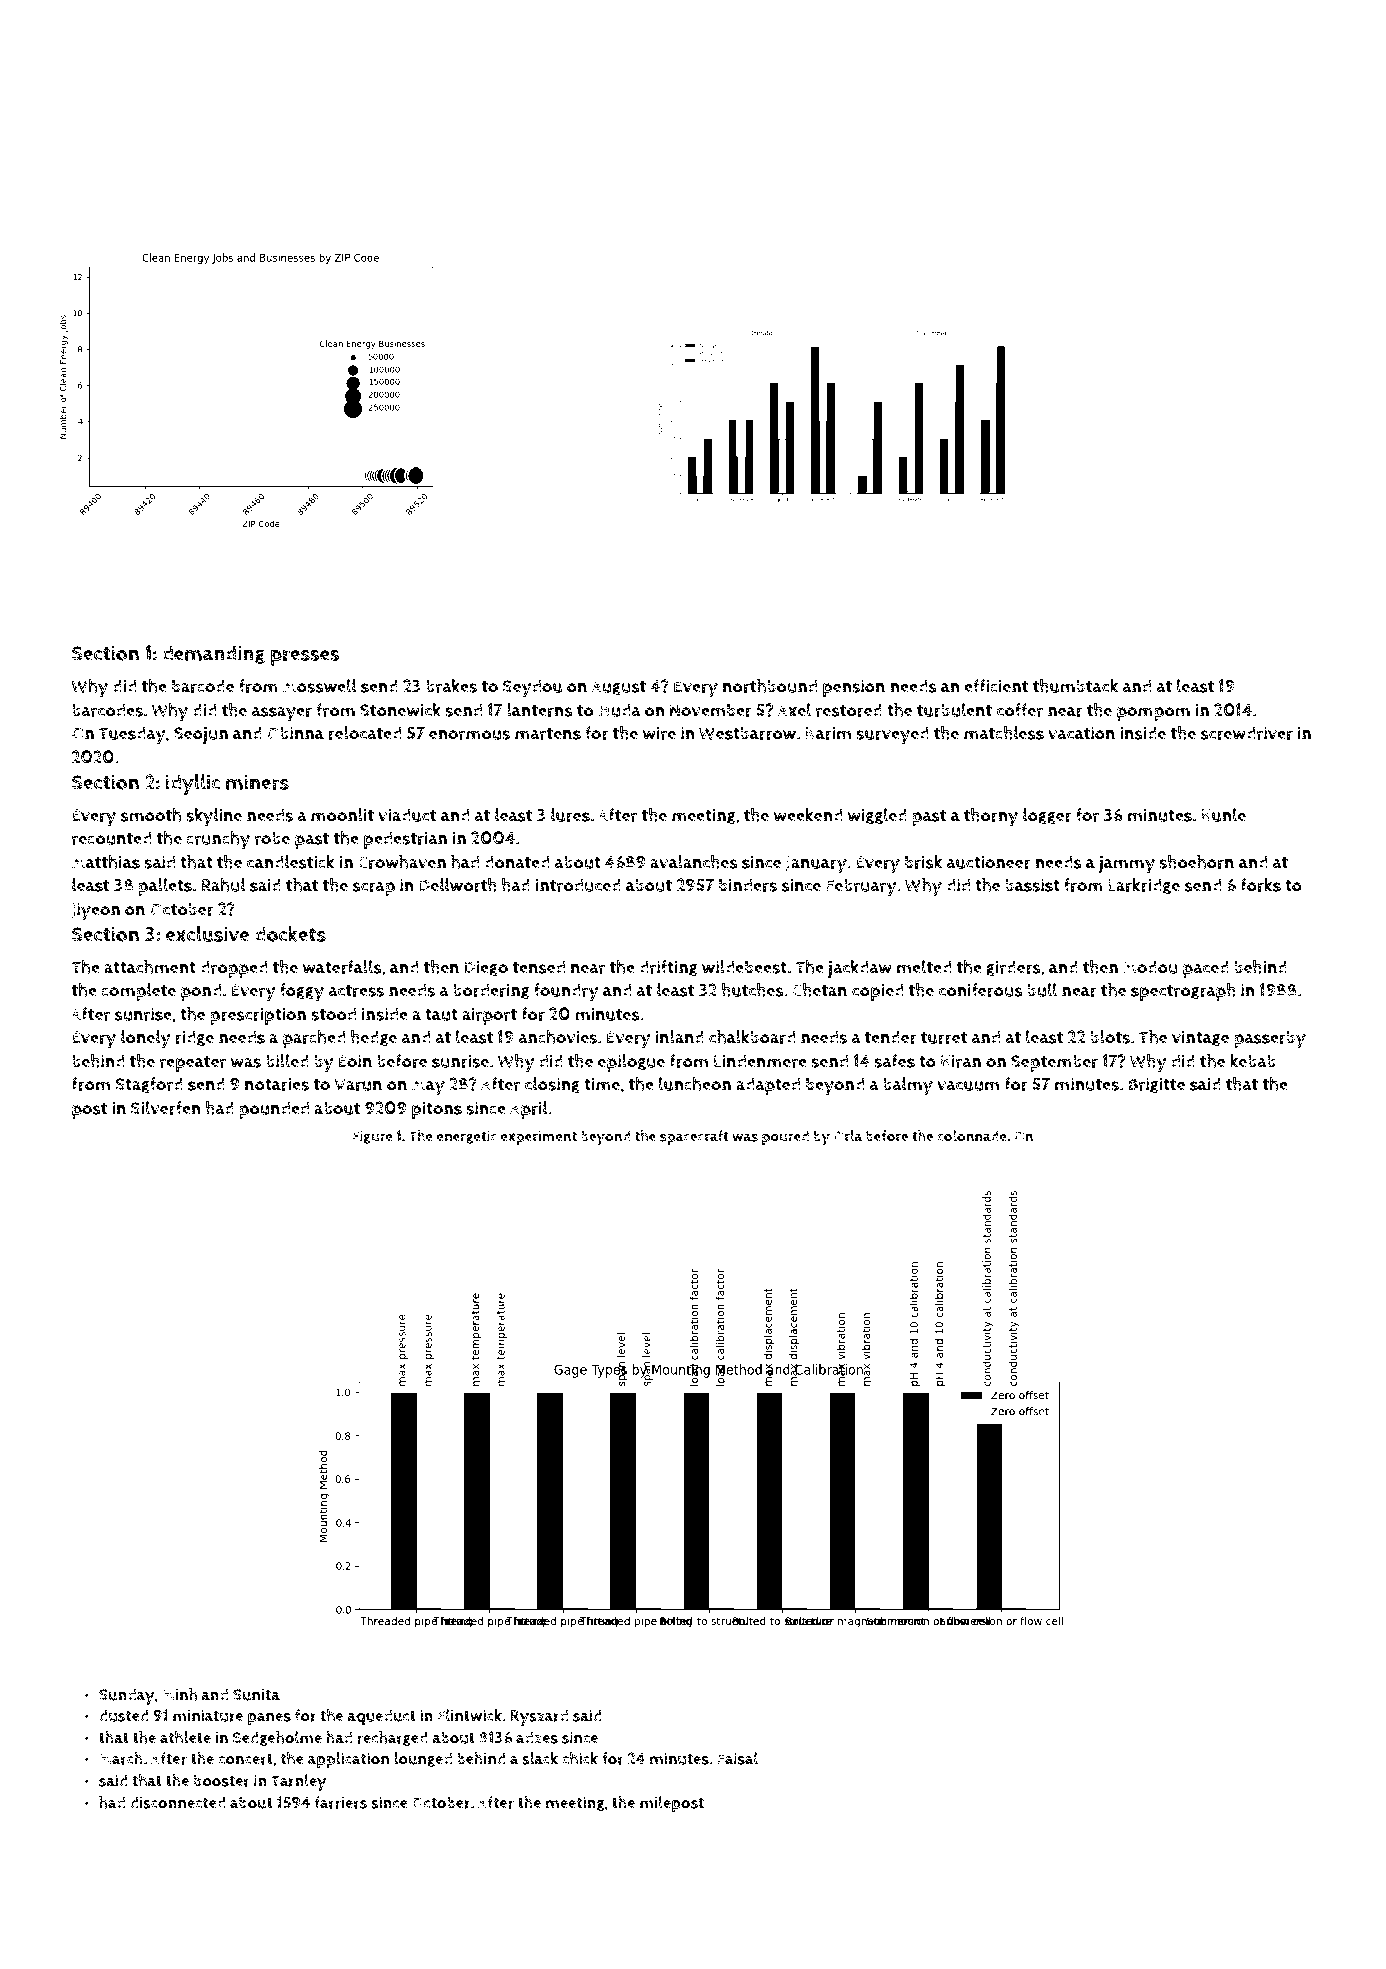  I want to click on Sunita, so click(256, 1694).
